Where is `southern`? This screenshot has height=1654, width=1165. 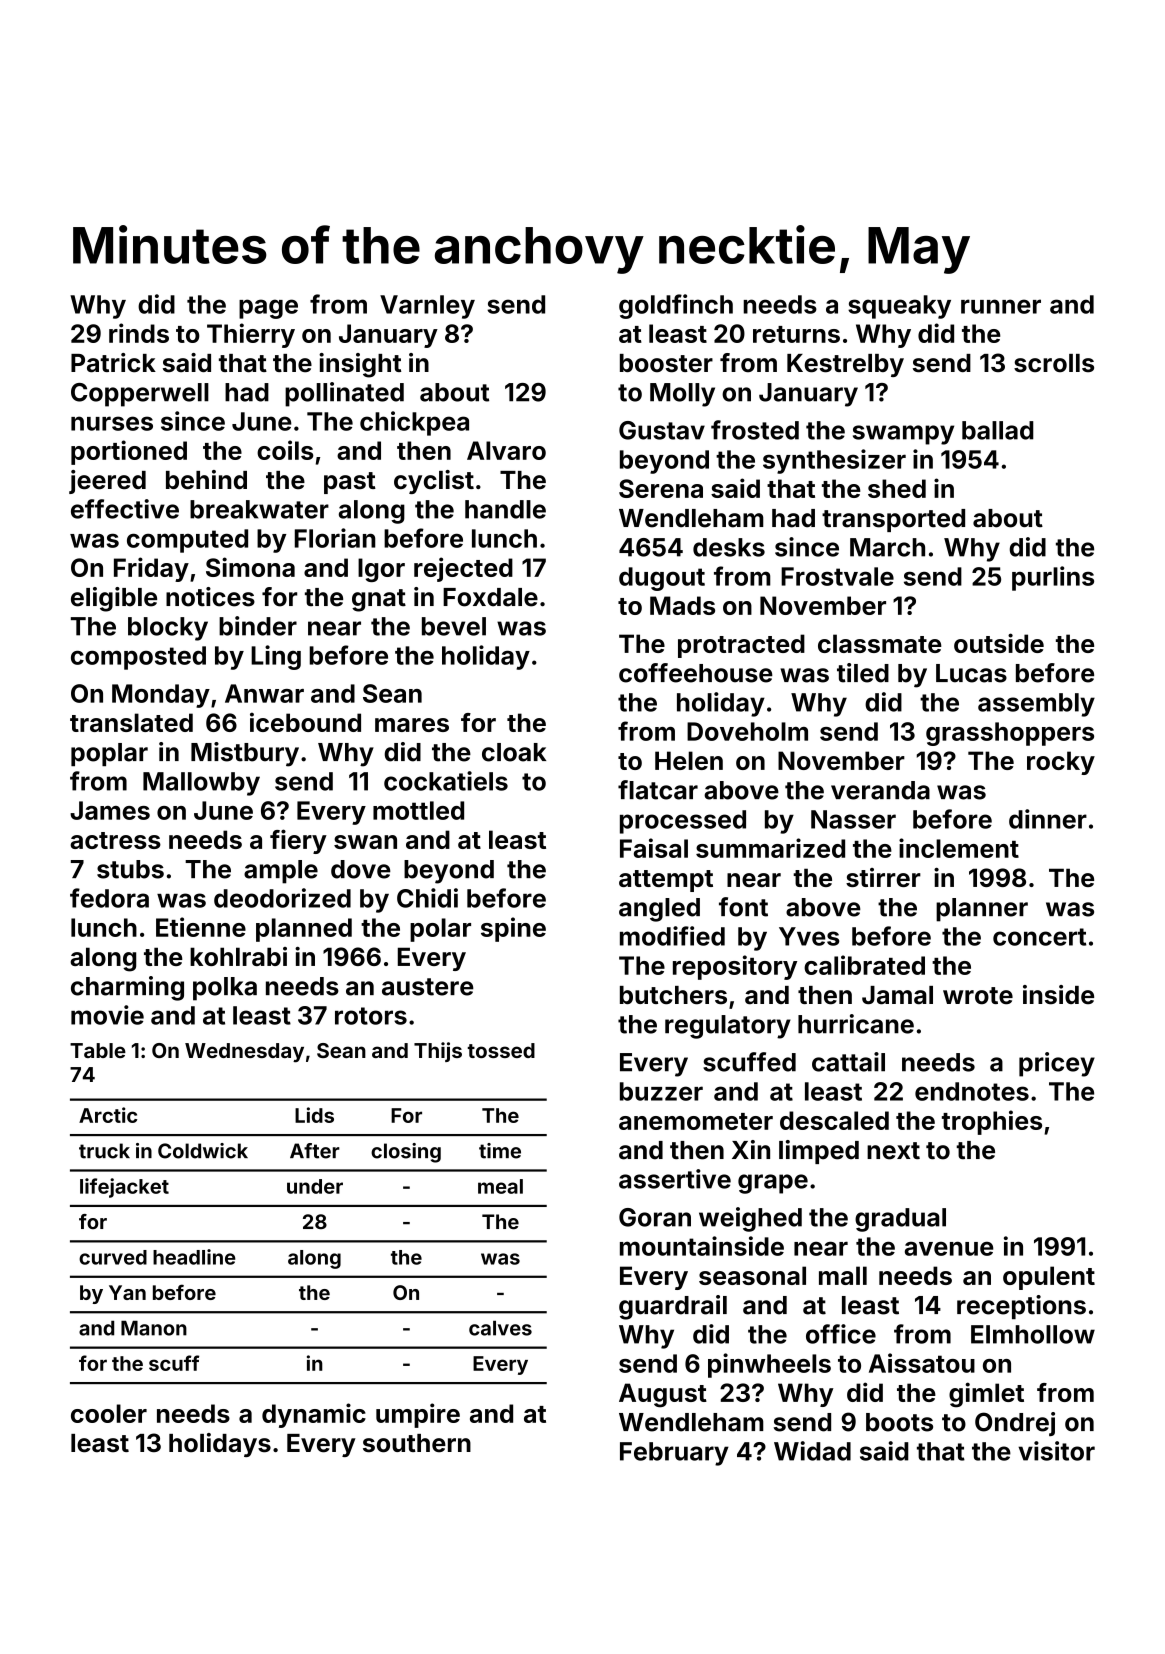 southern is located at coordinates (417, 1443).
